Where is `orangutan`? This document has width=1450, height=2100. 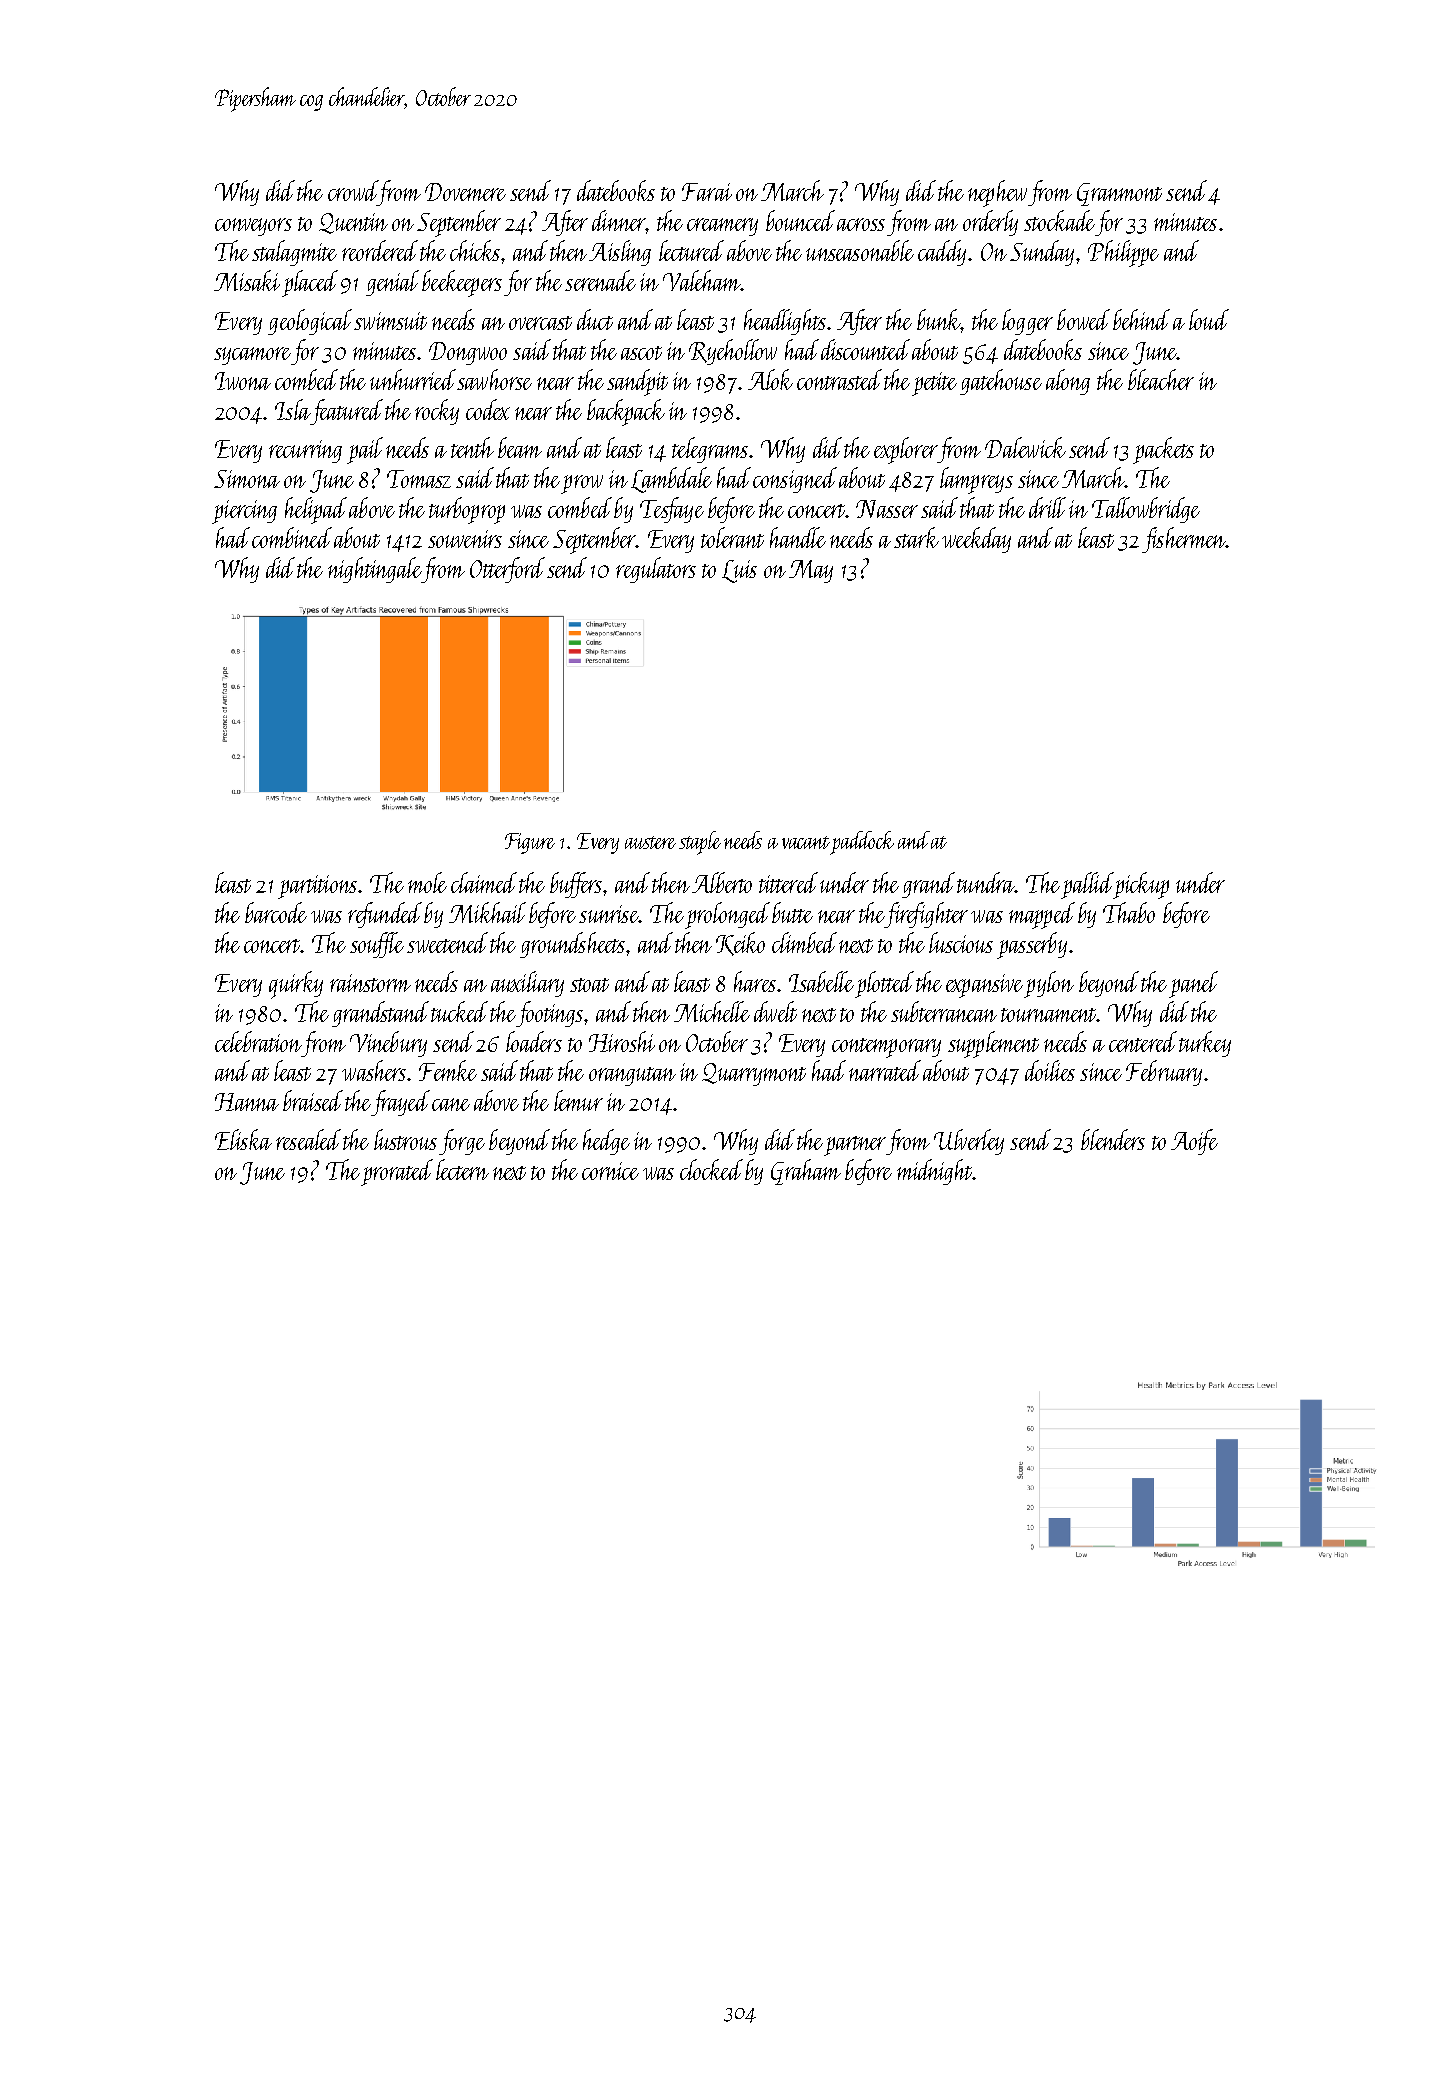 orangutan is located at coordinates (632, 1076).
